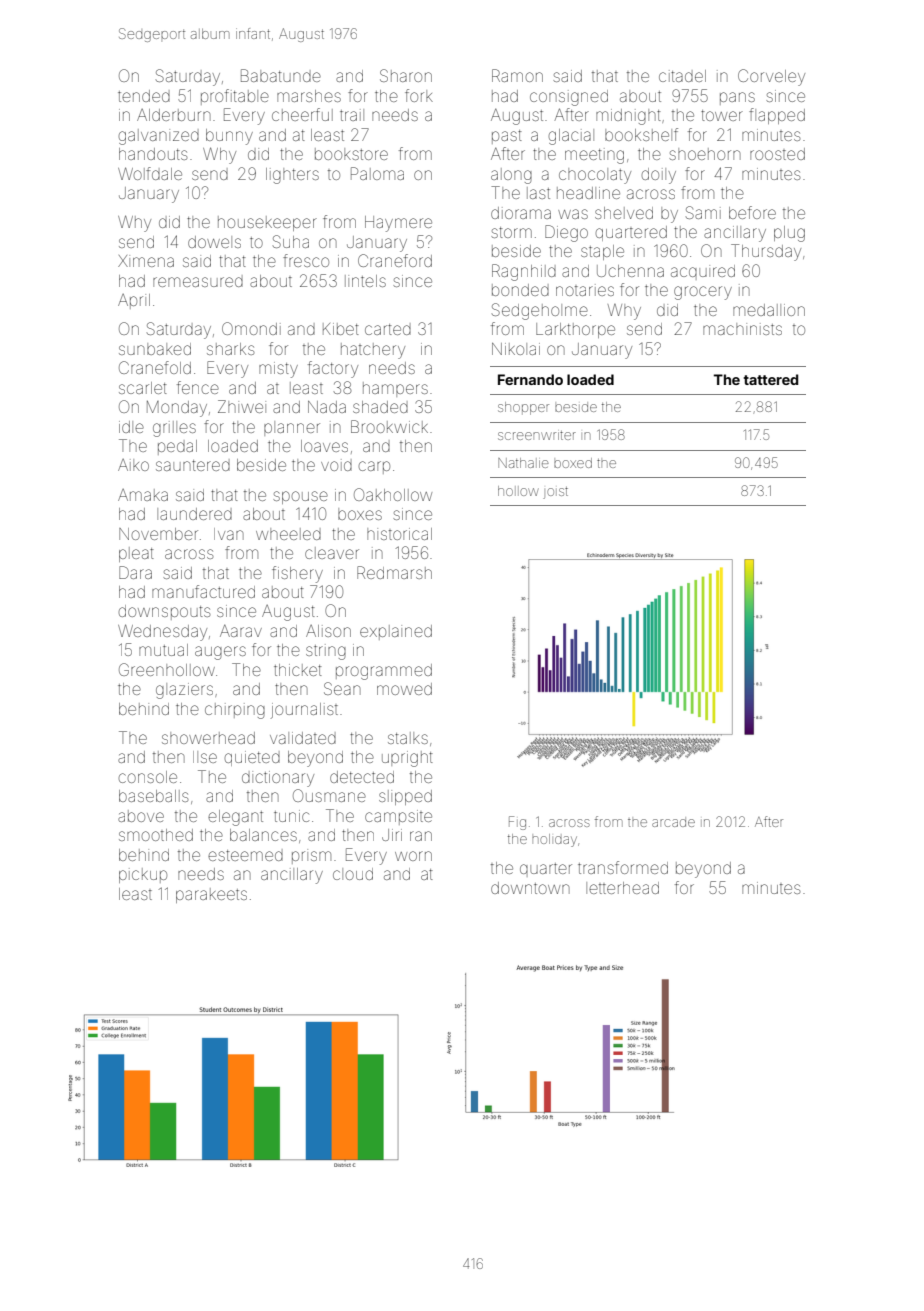 This screenshot has width=924, height=1311. What do you see at coordinates (288, 534) in the screenshot?
I see `wheeled` at bounding box center [288, 534].
